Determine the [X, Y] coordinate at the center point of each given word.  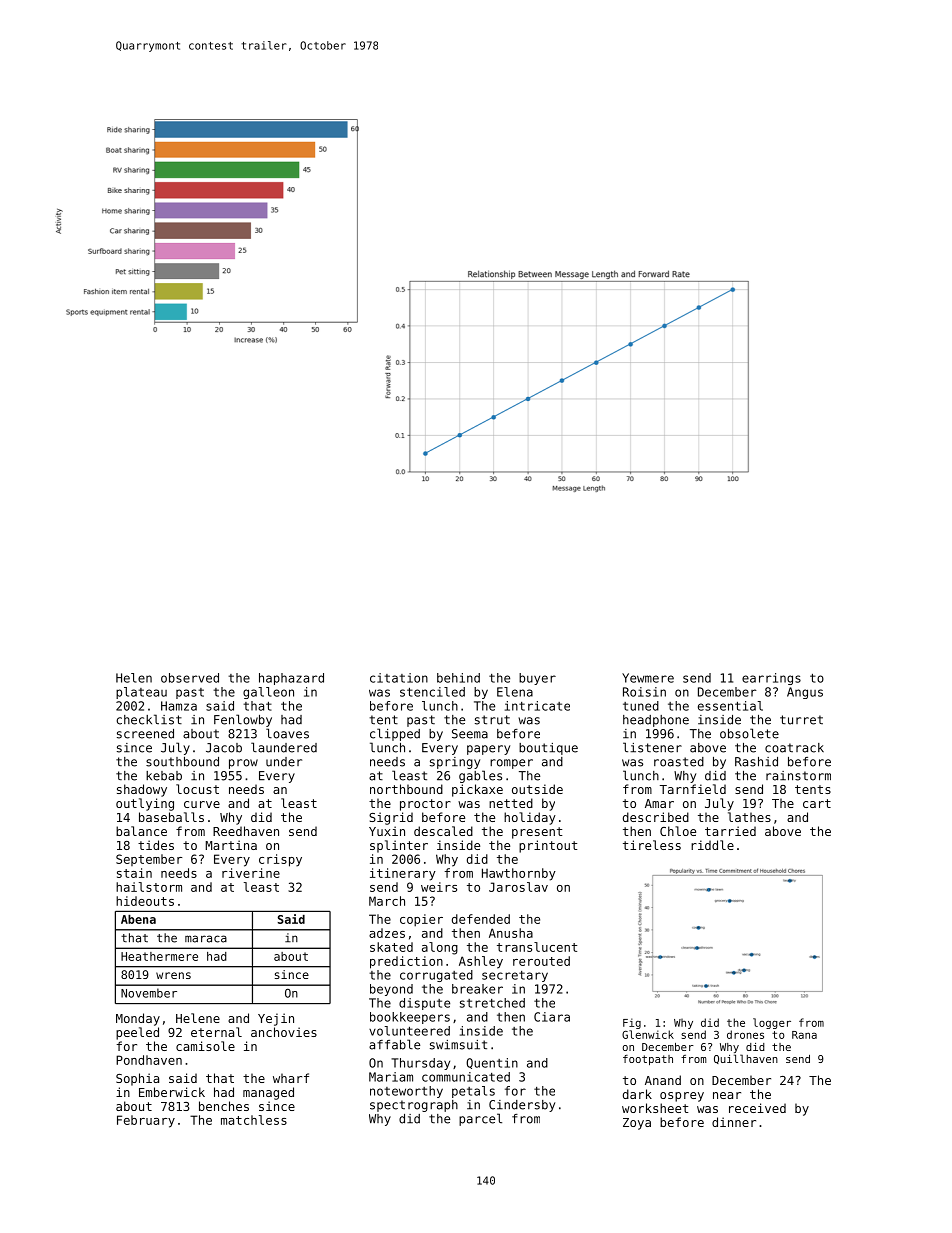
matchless [254, 1120]
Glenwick [648, 1034]
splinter [399, 846]
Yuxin [387, 831]
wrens [173, 975]
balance [141, 831]
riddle [712, 845]
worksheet [655, 1108]
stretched [492, 1003]
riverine [251, 873]
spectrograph [414, 1106]
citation [399, 678]
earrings [771, 679]
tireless [652, 845]
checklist [149, 719]
